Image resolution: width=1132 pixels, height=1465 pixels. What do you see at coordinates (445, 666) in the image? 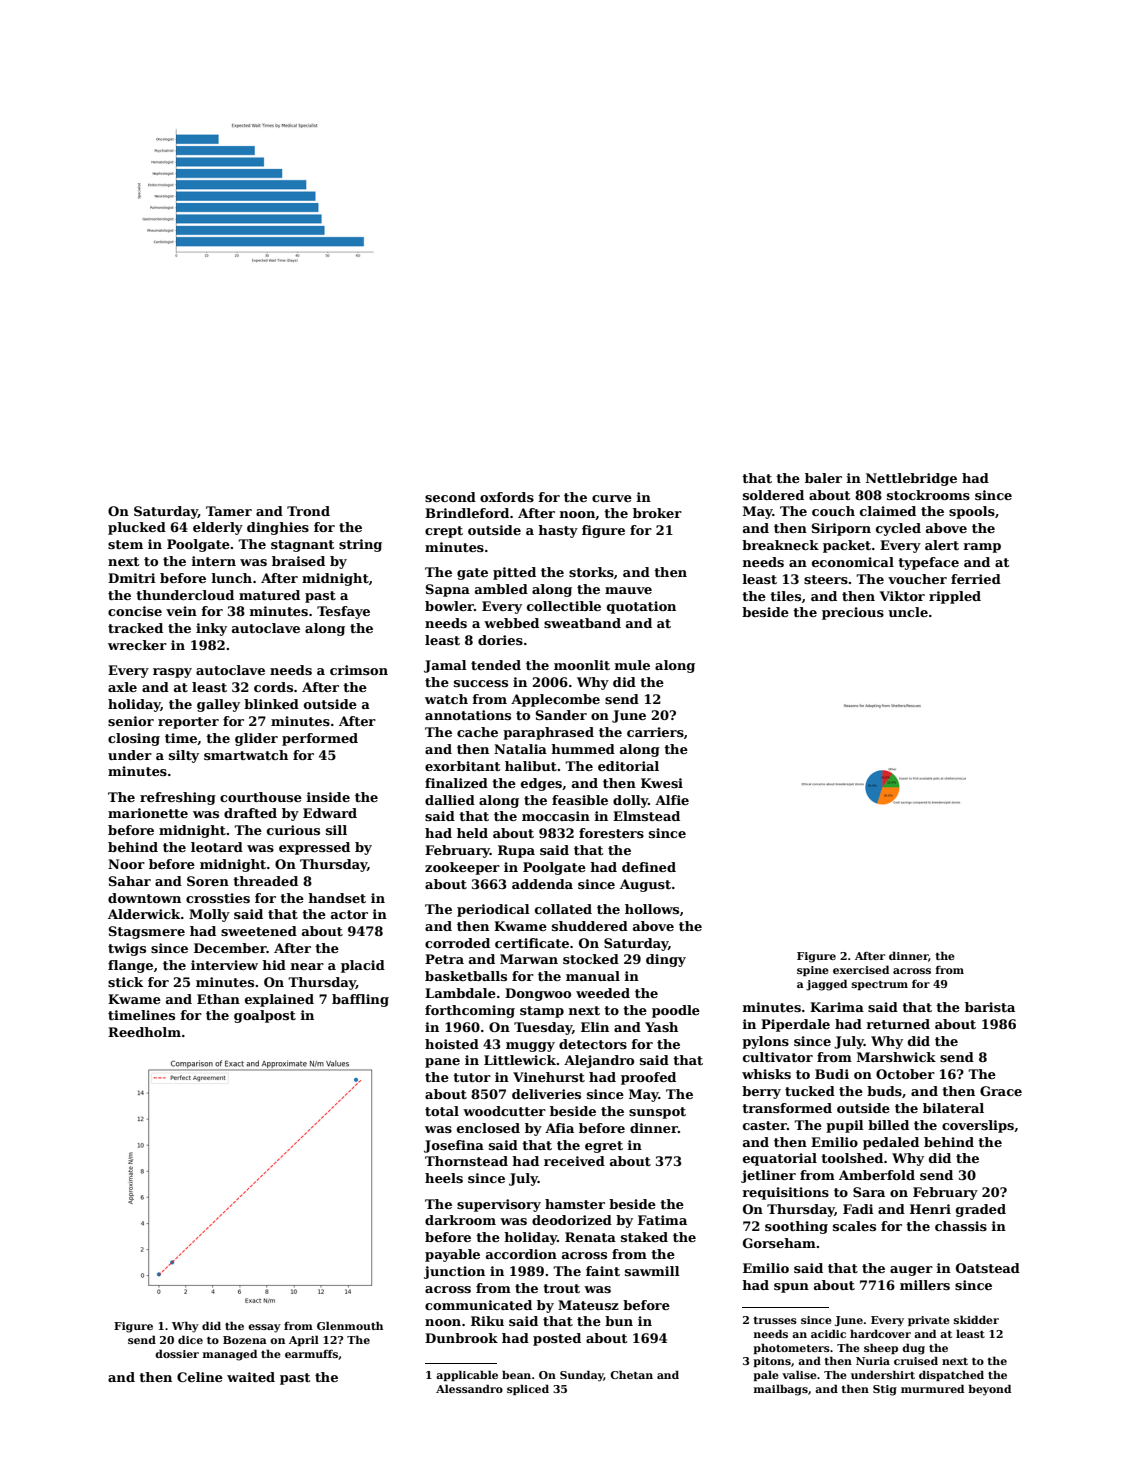
I see `Jamal` at bounding box center [445, 666].
